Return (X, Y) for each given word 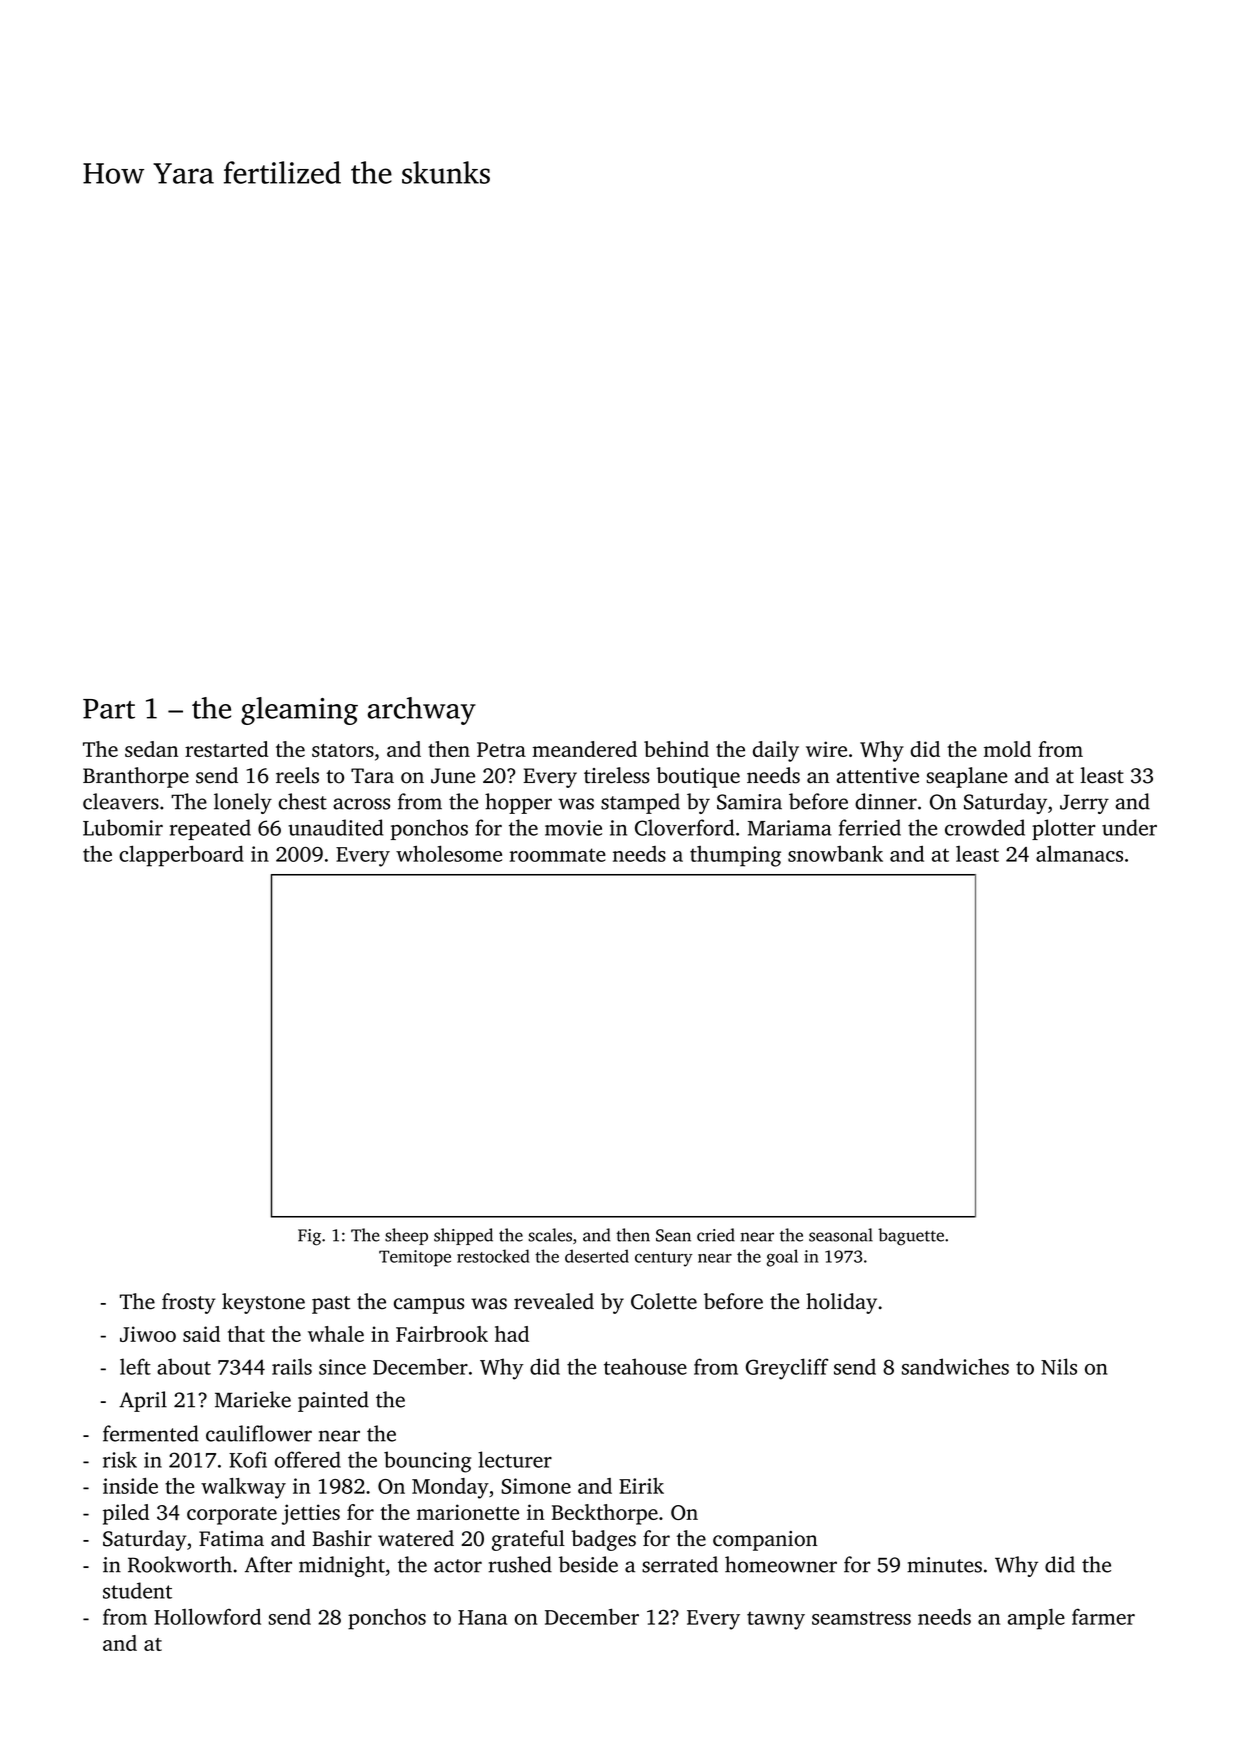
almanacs (1079, 854)
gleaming (299, 711)
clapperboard (181, 856)
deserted (597, 1256)
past (331, 1305)
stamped (640, 803)
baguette (911, 1237)
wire (826, 749)
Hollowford (207, 1616)
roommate (557, 855)
